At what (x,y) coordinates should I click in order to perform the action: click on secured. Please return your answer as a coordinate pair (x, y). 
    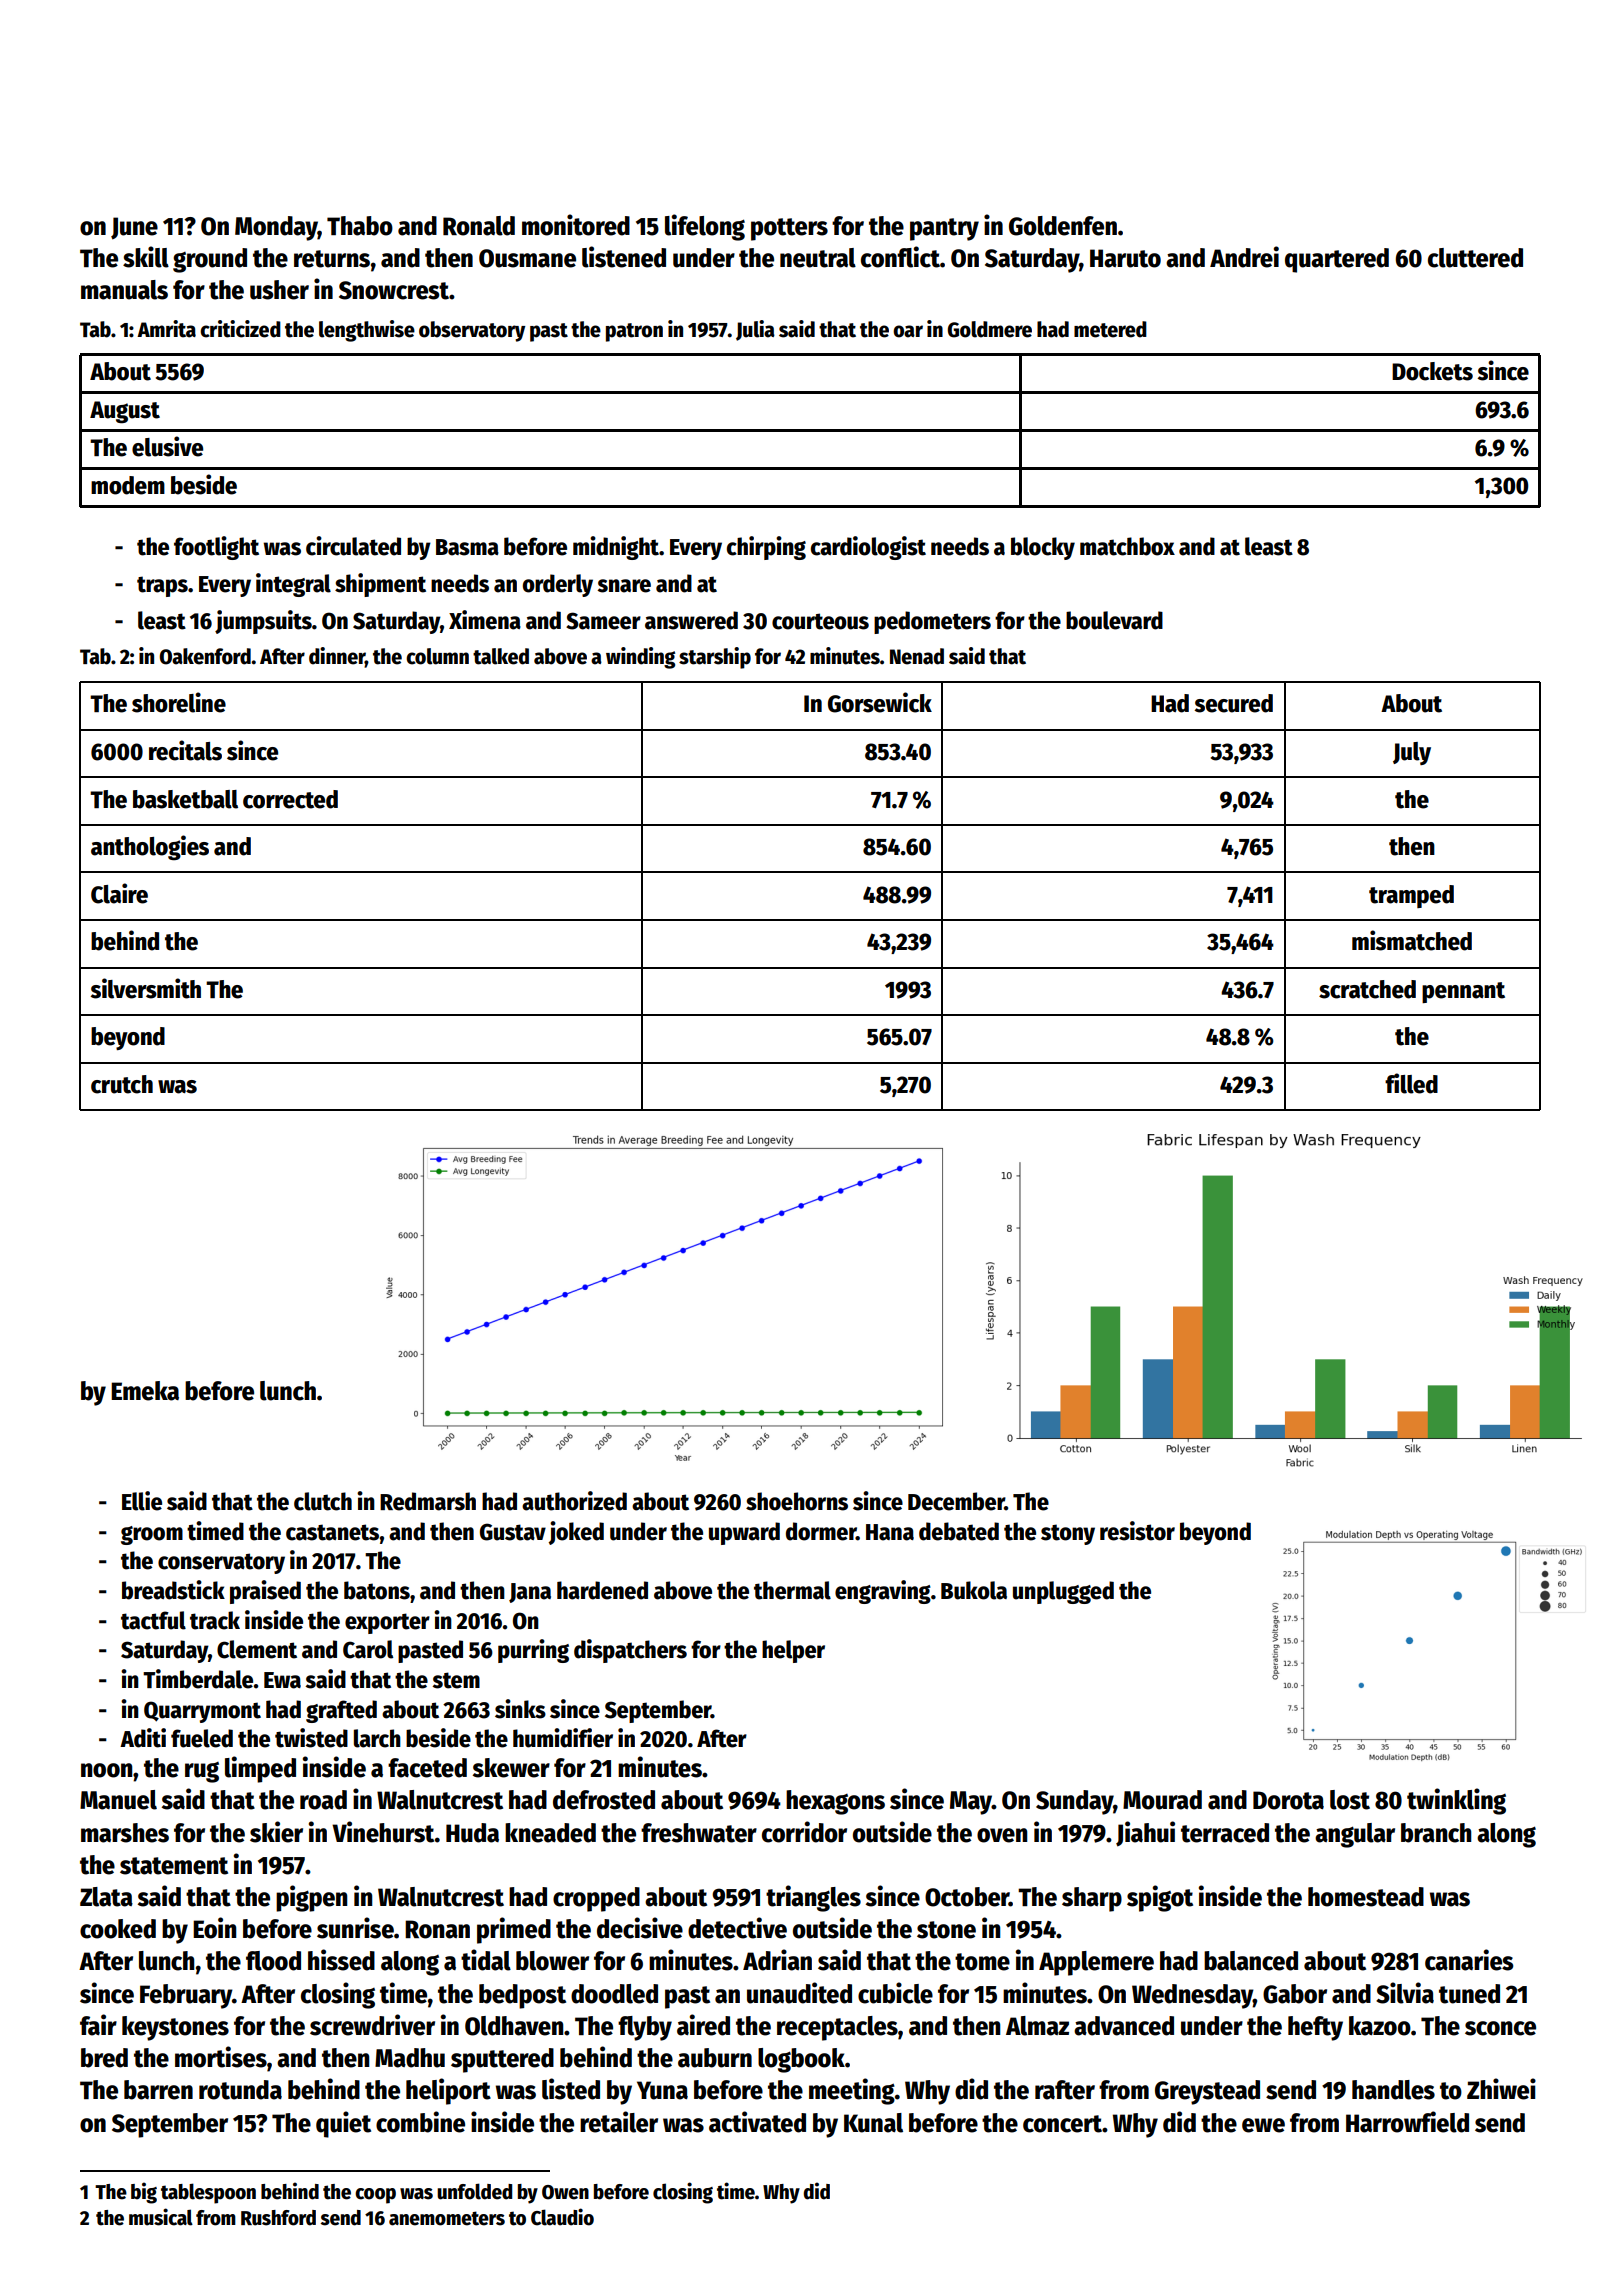
    Looking at the image, I should click on (1233, 703).
